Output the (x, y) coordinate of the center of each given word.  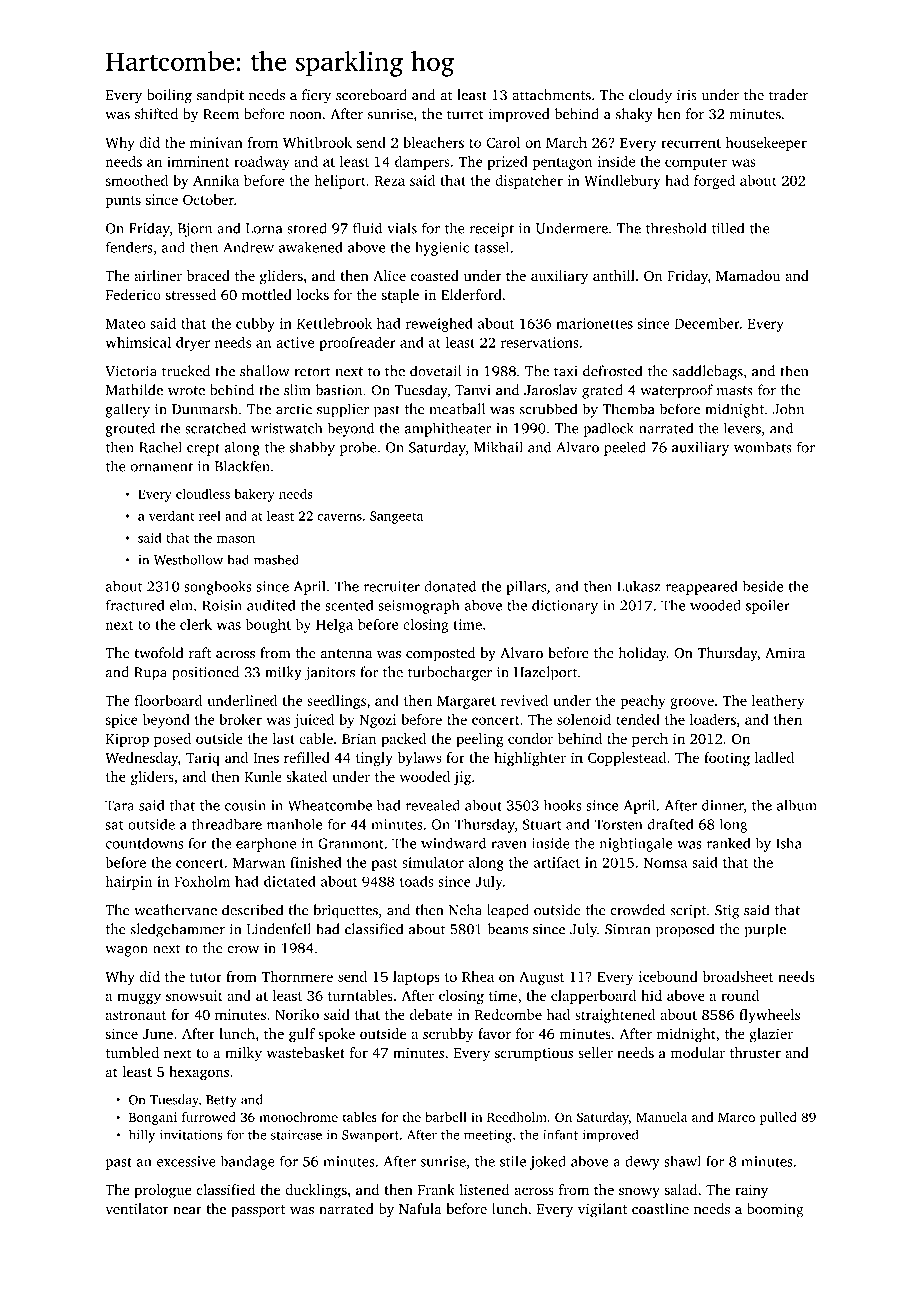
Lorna (264, 228)
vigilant (602, 1210)
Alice (389, 275)
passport (258, 1211)
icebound (668, 976)
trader (788, 95)
